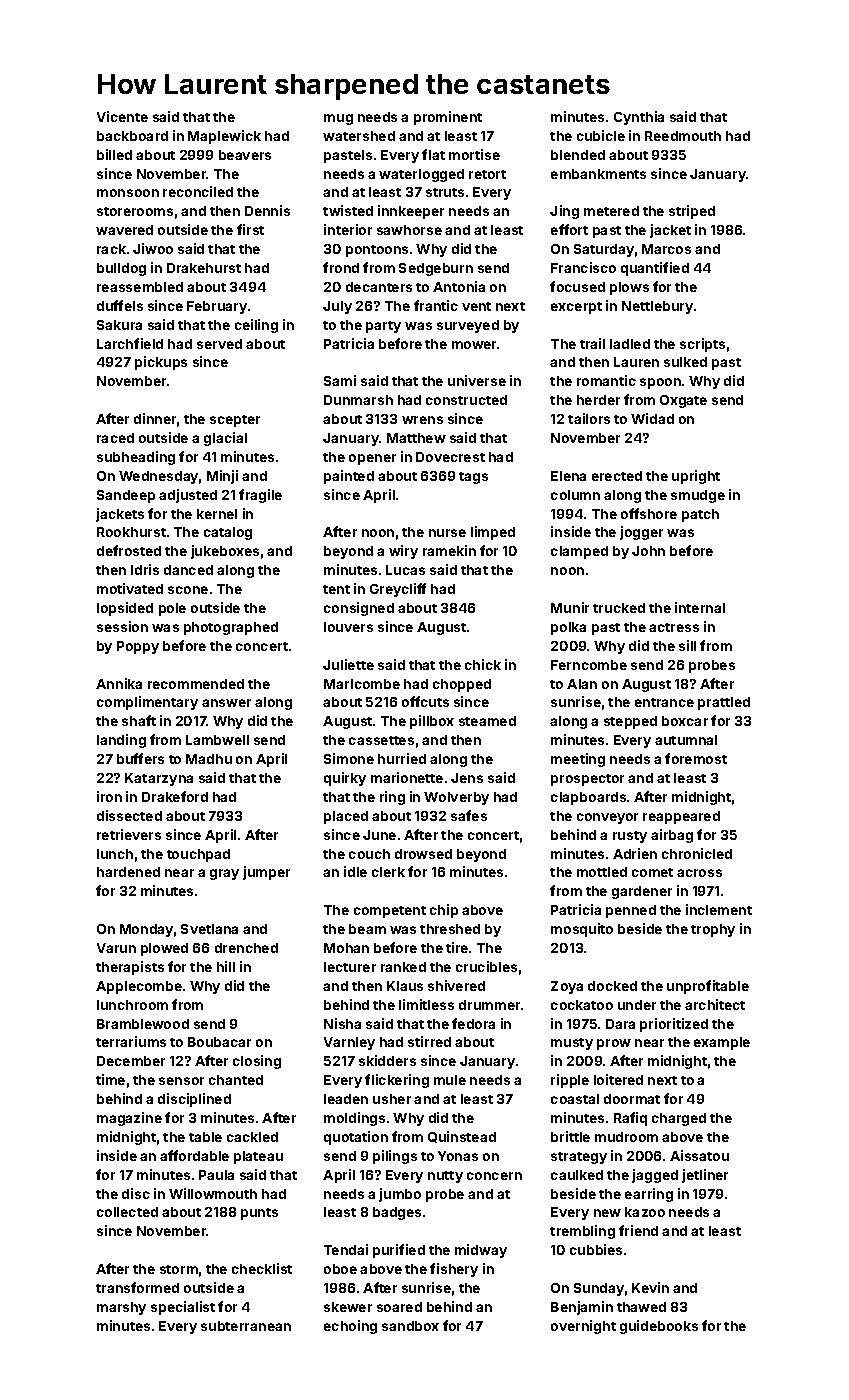  What do you see at coordinates (183, 1308) in the screenshot?
I see `specialist` at bounding box center [183, 1308].
